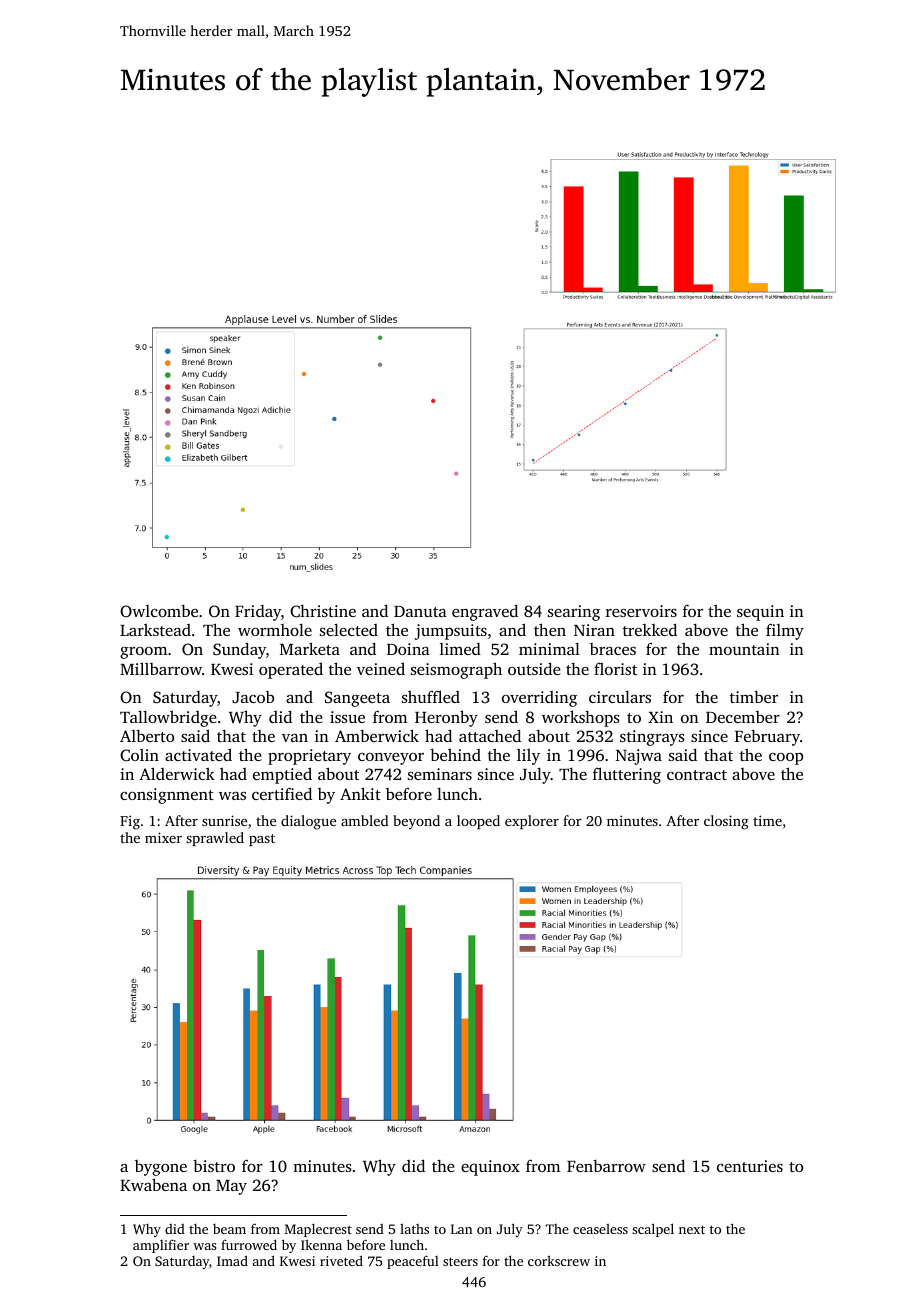  What do you see at coordinates (478, 822) in the document?
I see `looped` at bounding box center [478, 822].
